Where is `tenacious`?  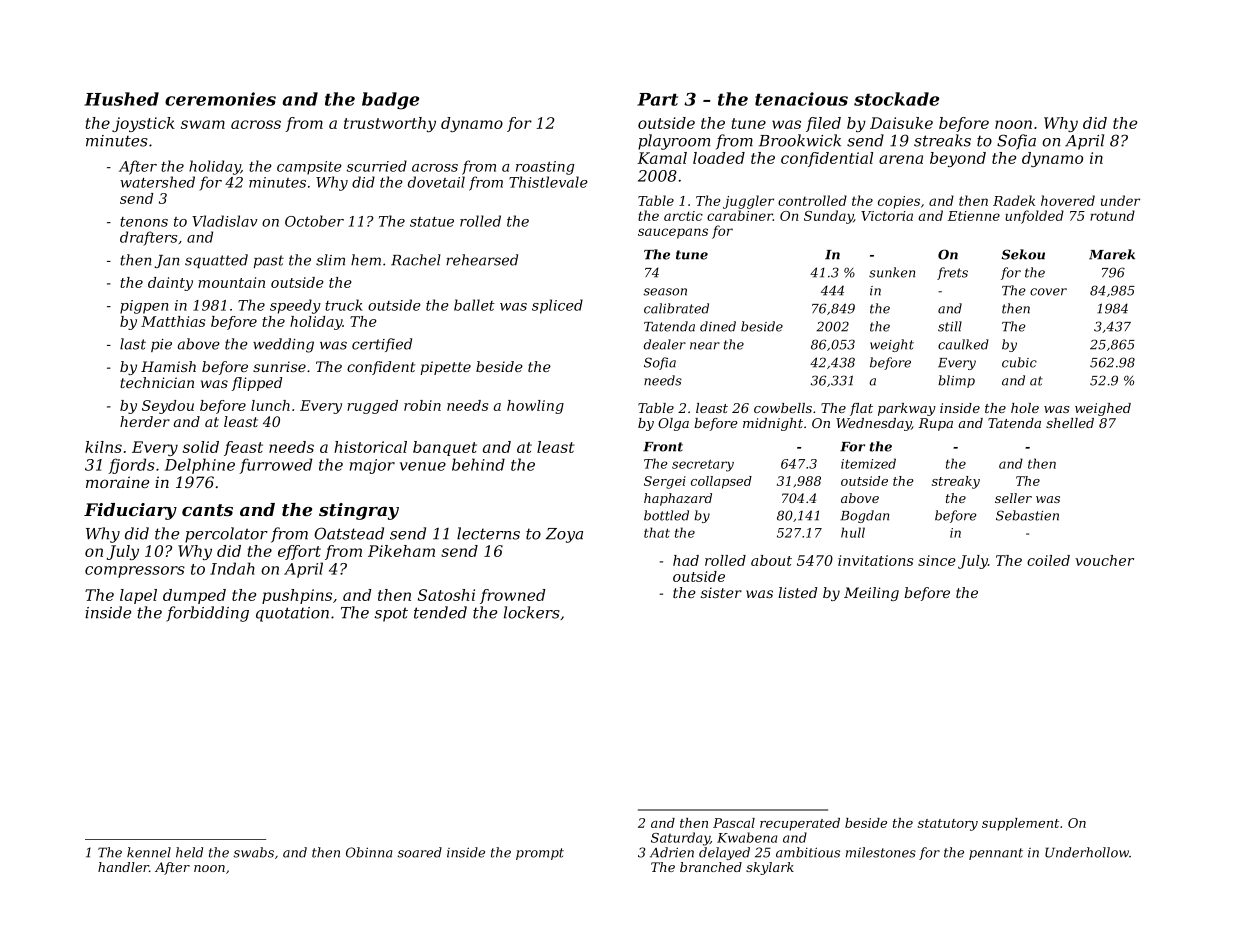
tenacious is located at coordinates (801, 99).
